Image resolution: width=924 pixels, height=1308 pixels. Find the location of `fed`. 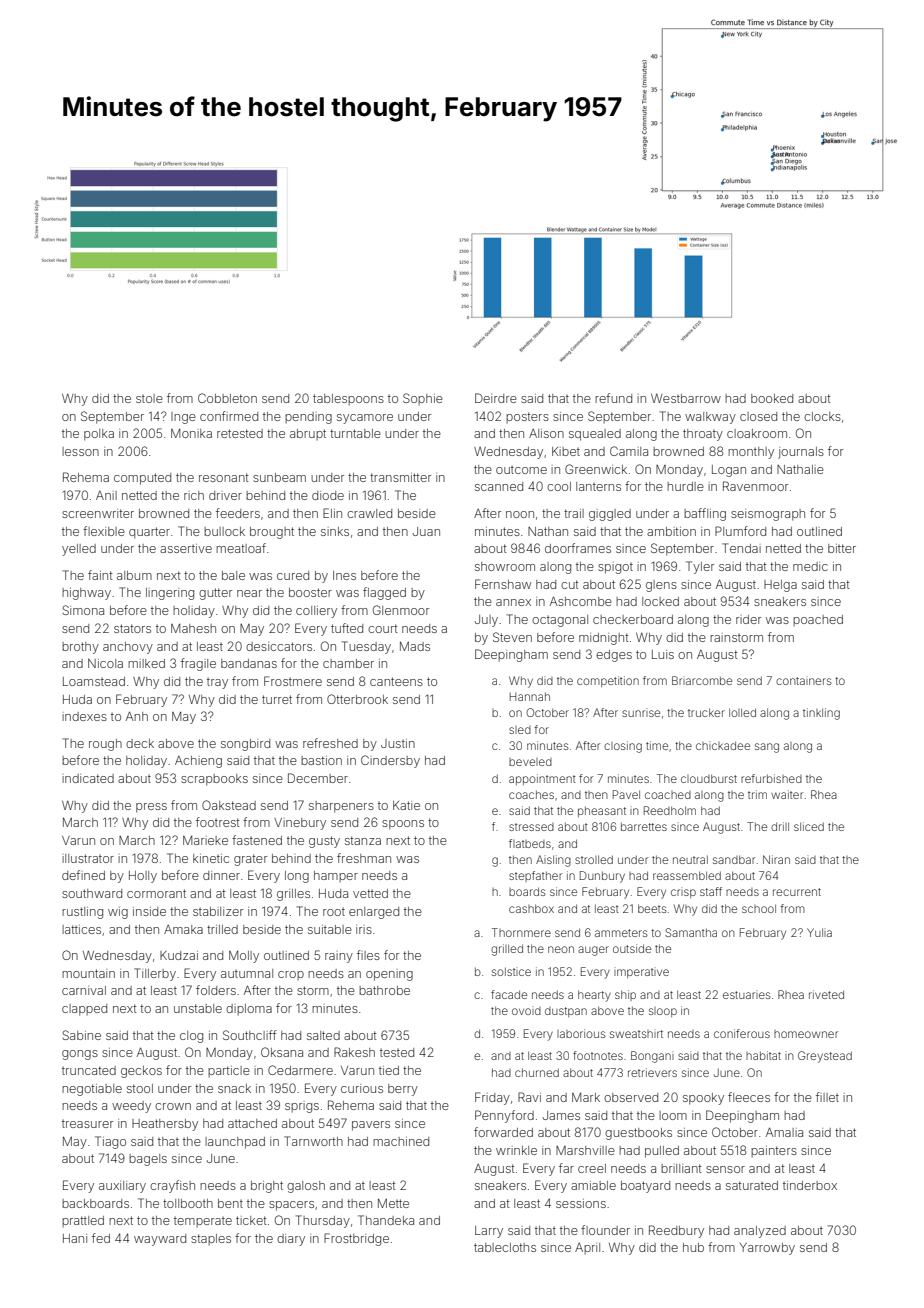

fed is located at coordinates (101, 1238).
